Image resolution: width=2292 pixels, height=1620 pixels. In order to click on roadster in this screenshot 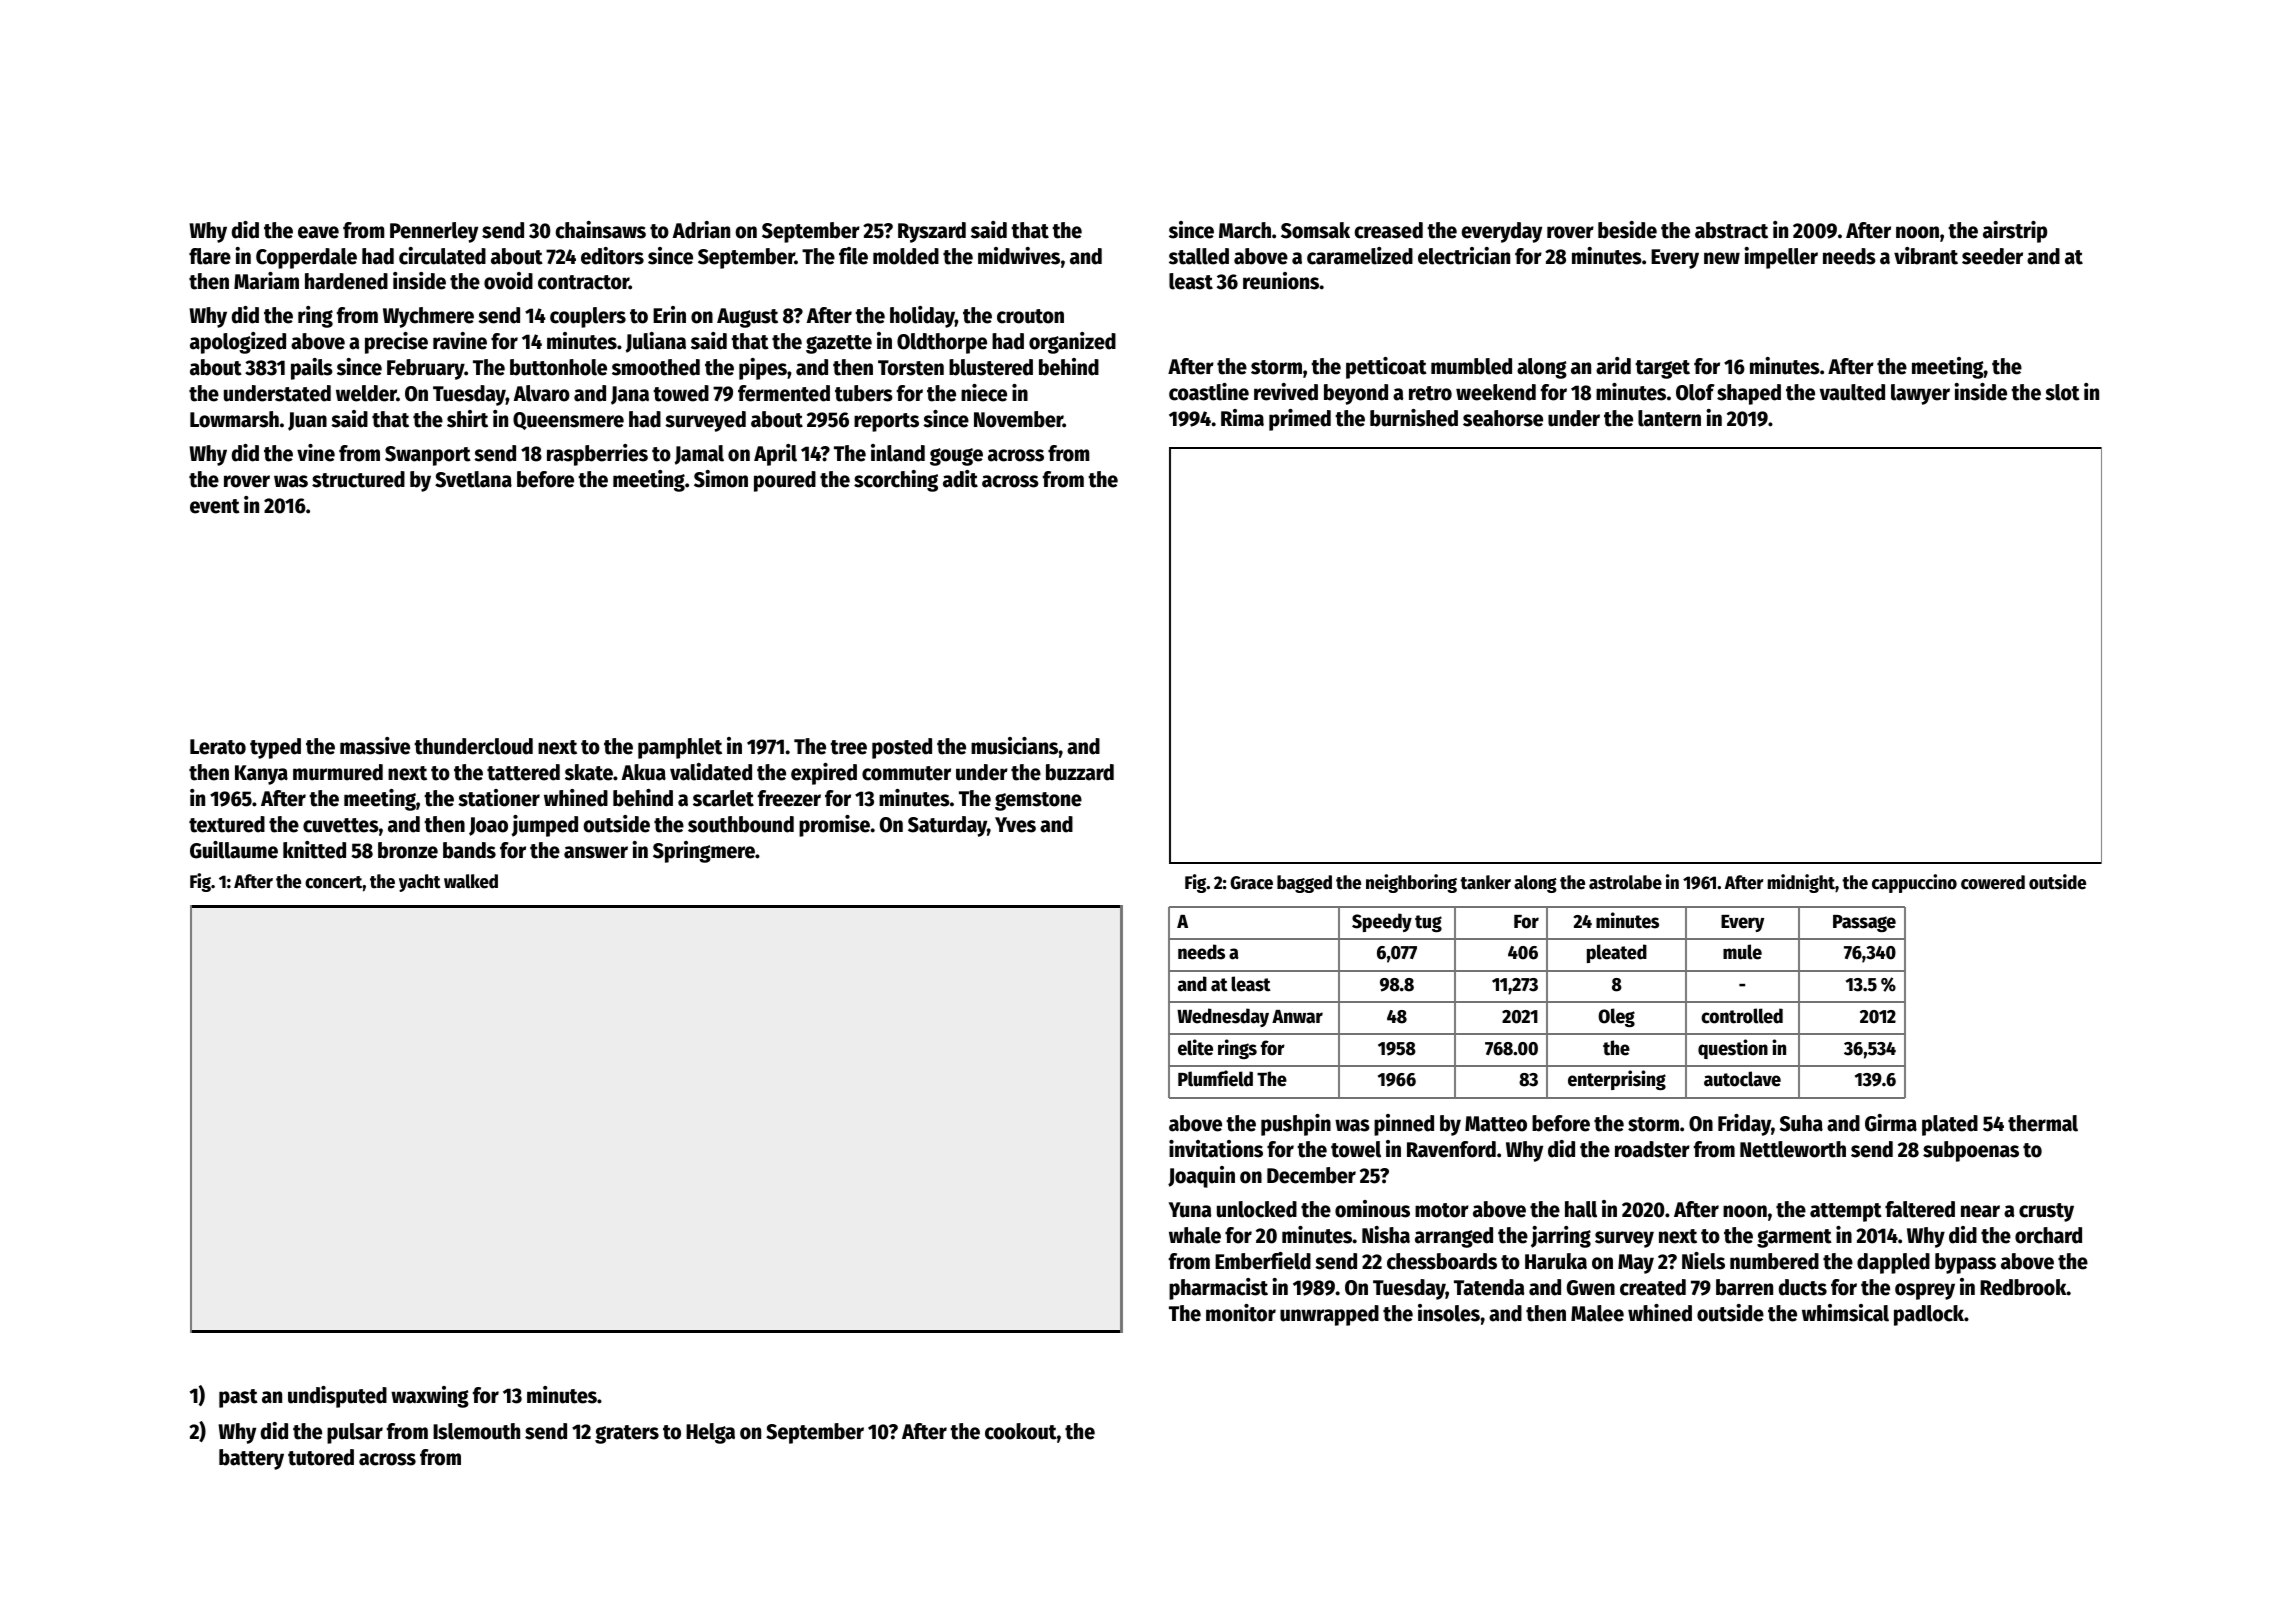, I will do `click(1652, 1149)`.
